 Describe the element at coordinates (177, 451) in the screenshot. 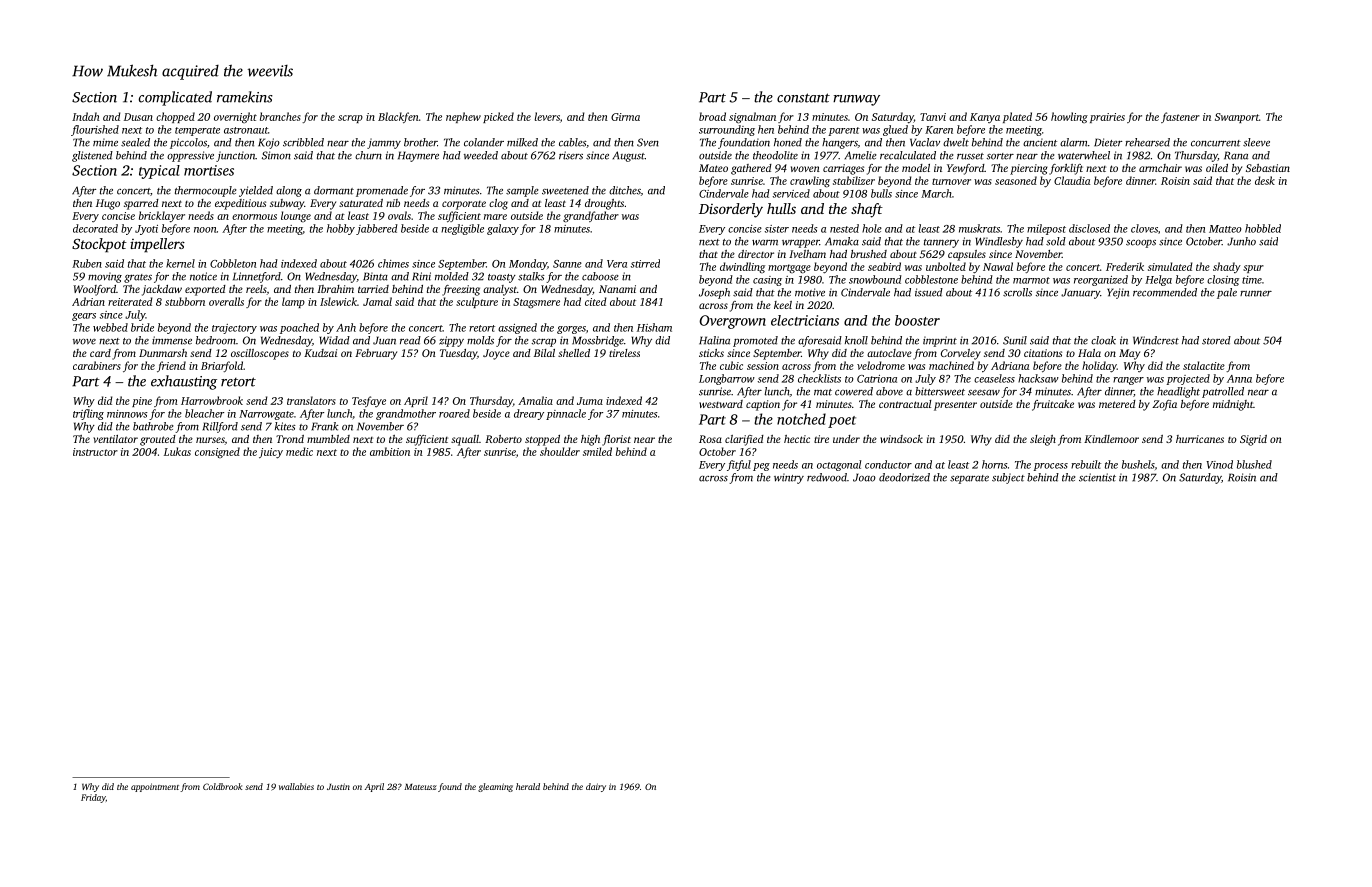

I see `Lukas` at that location.
